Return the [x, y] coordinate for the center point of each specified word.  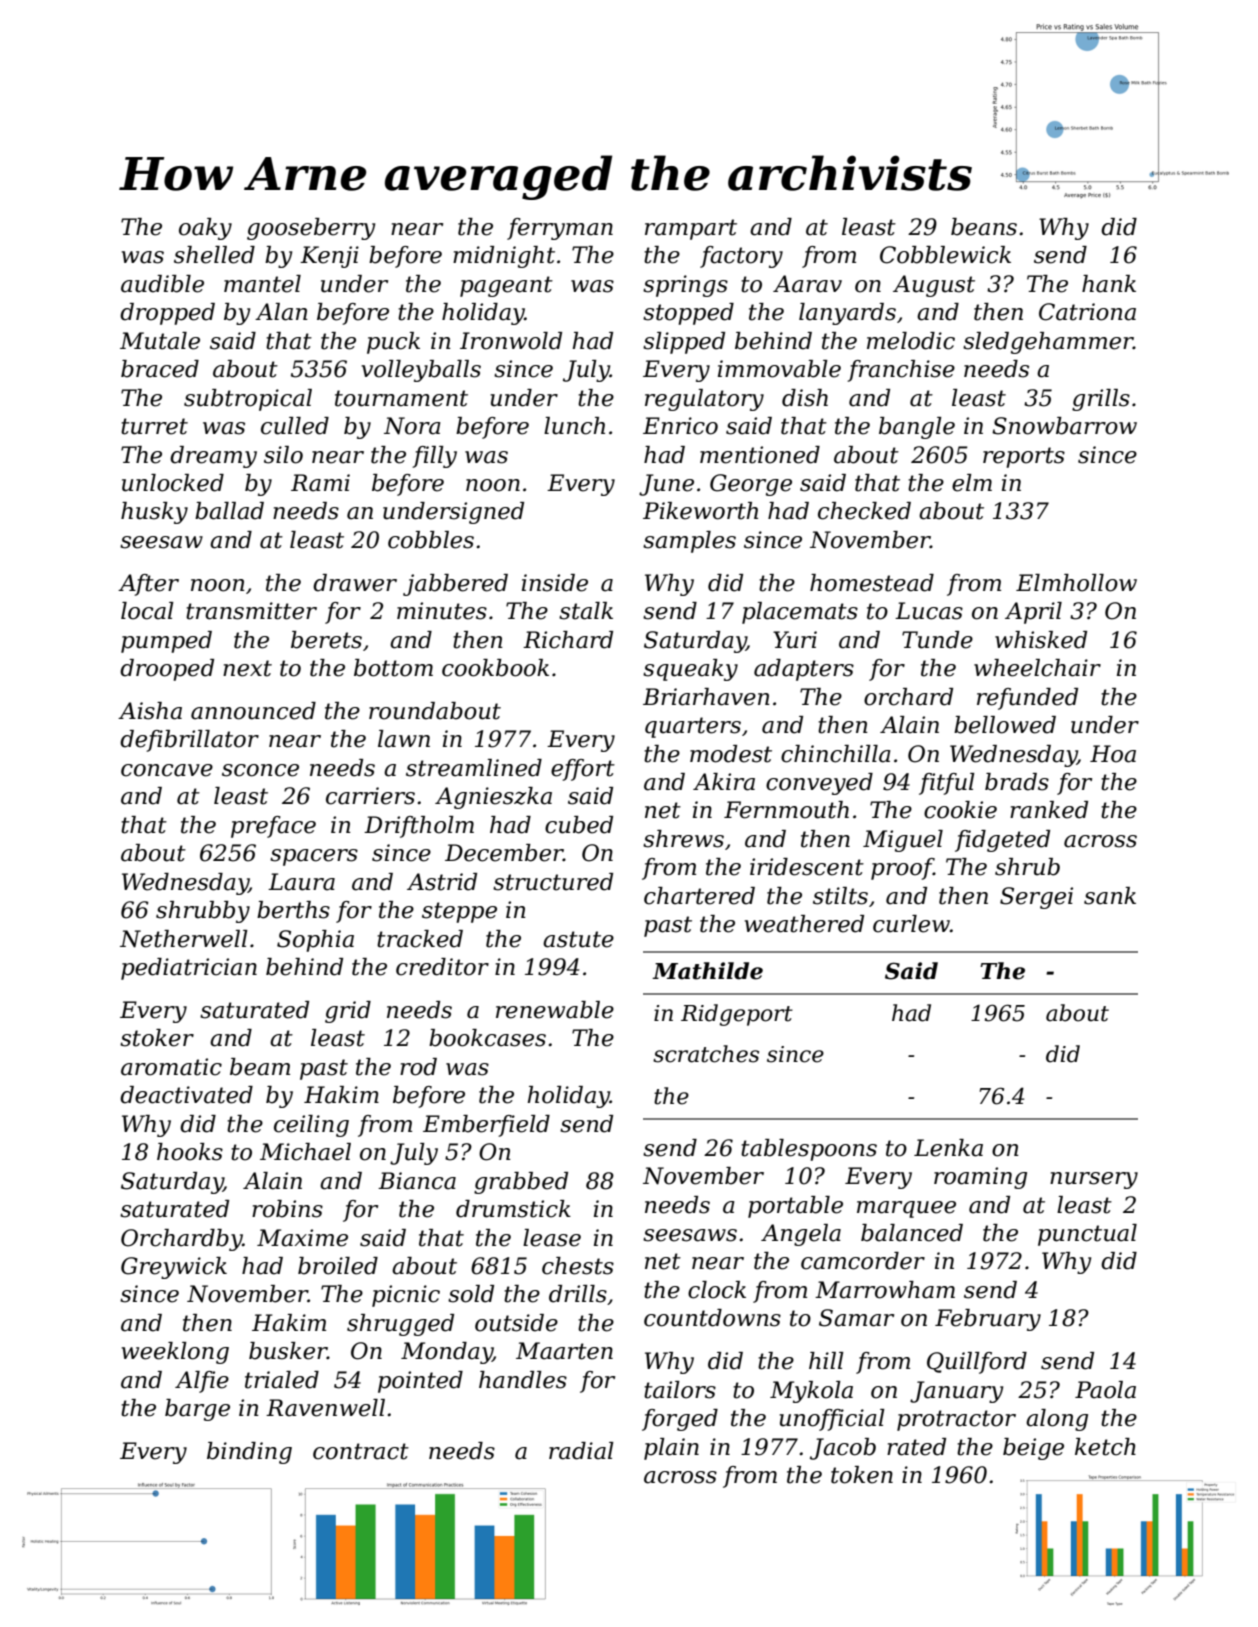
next [247, 668]
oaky [205, 229]
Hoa [1113, 754]
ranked [1049, 810]
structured [553, 882]
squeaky [690, 670]
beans [984, 227]
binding [249, 1453]
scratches [706, 1054]
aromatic [171, 1067]
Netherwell [184, 939]
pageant [506, 286]
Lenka [948, 1148]
